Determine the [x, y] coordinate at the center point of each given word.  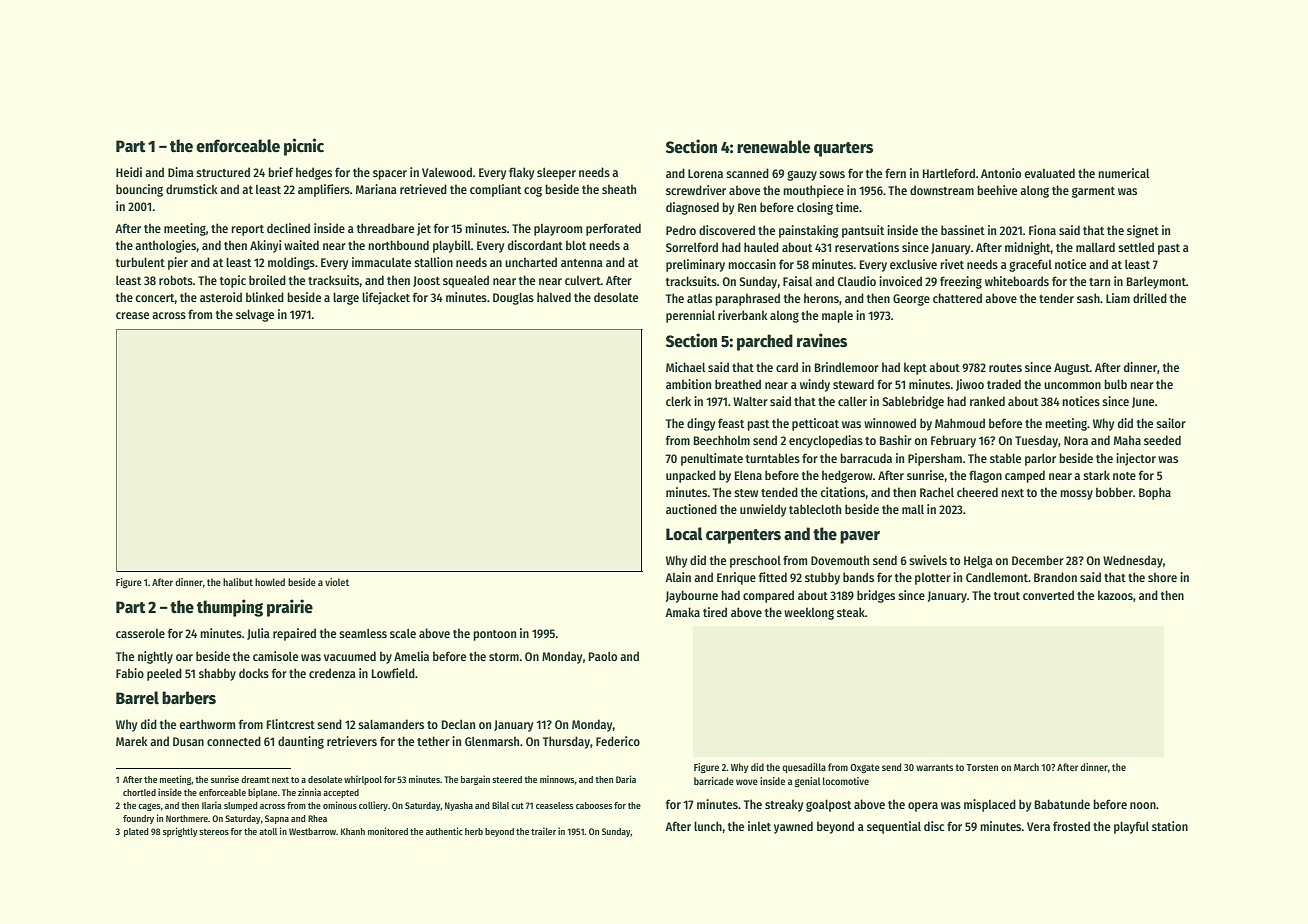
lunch [708, 826]
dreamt [255, 779]
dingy [701, 424]
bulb [1115, 384]
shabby [217, 674]
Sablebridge [913, 402]
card [787, 367]
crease [132, 315]
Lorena [705, 173]
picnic [304, 147]
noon [1143, 805]
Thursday [566, 742]
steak [851, 612]
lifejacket [386, 298]
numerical [1123, 173]
